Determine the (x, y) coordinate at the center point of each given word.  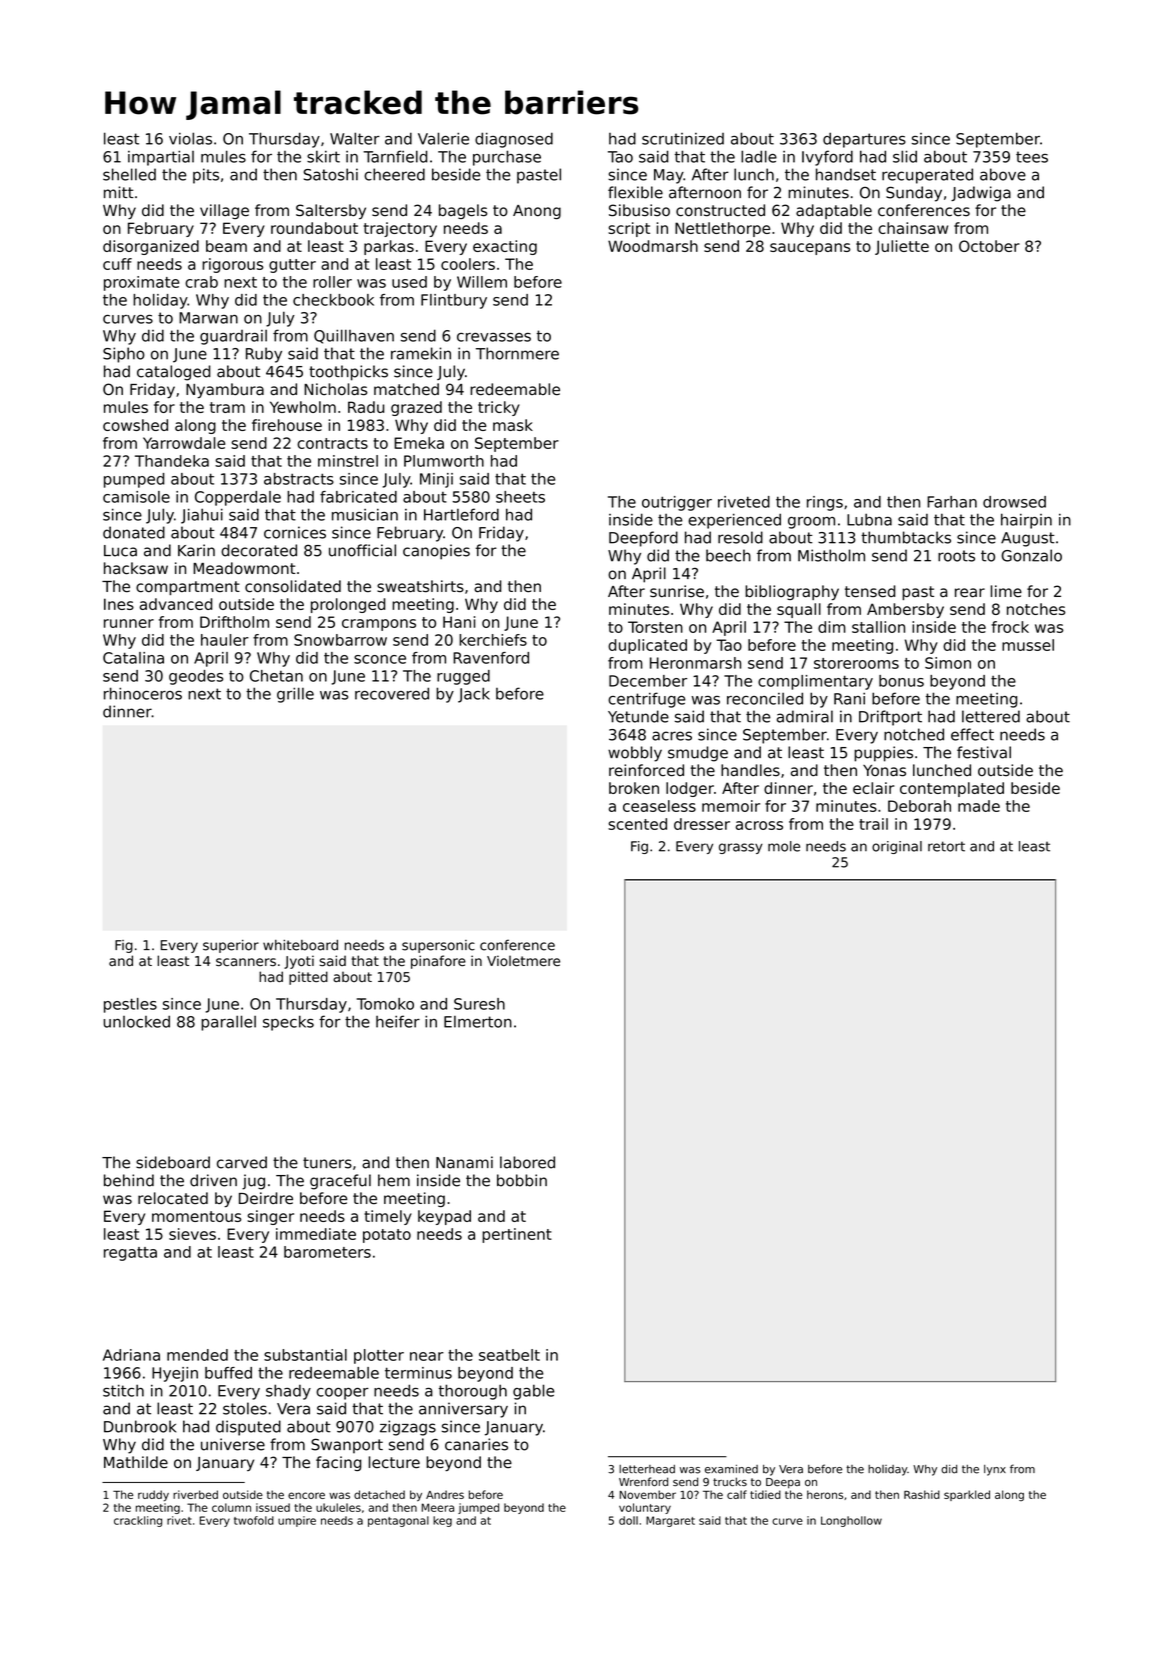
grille (295, 695)
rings (825, 503)
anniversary (463, 1410)
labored (527, 1162)
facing (339, 1463)
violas (190, 138)
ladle (759, 156)
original (897, 847)
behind (129, 1180)
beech (728, 555)
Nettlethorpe (722, 229)
